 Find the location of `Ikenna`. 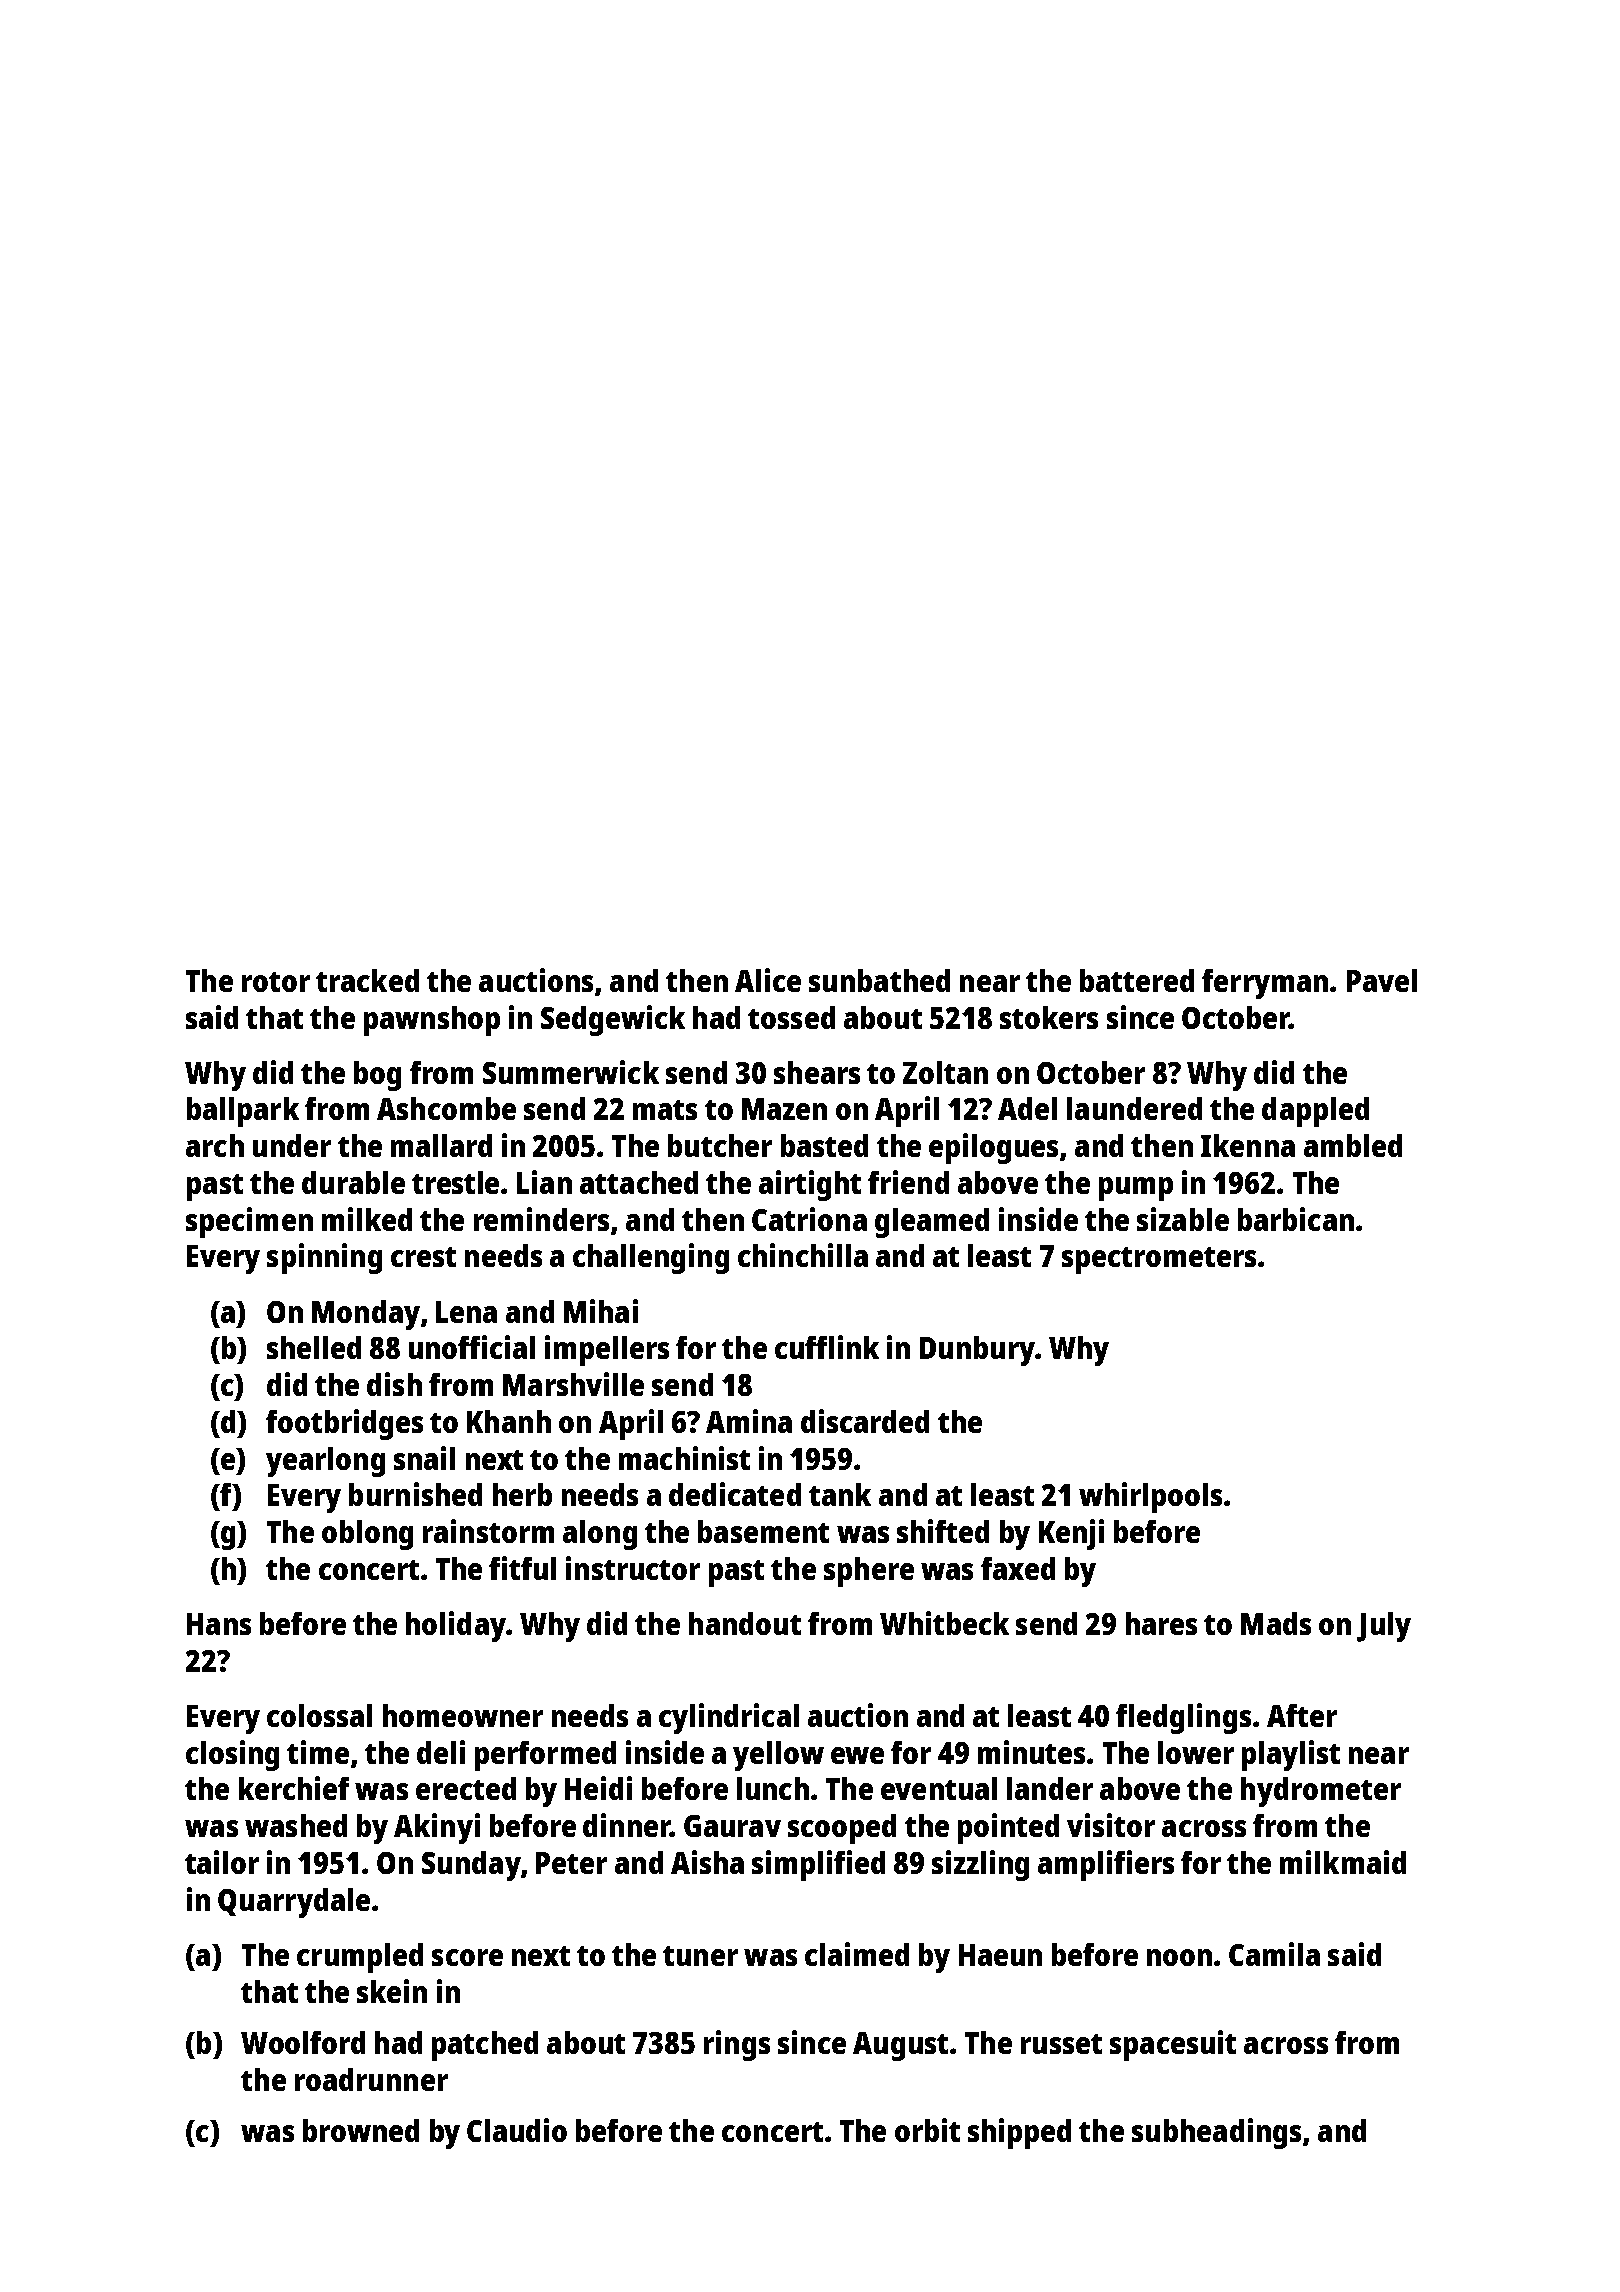

Ikenna is located at coordinates (1248, 1145).
